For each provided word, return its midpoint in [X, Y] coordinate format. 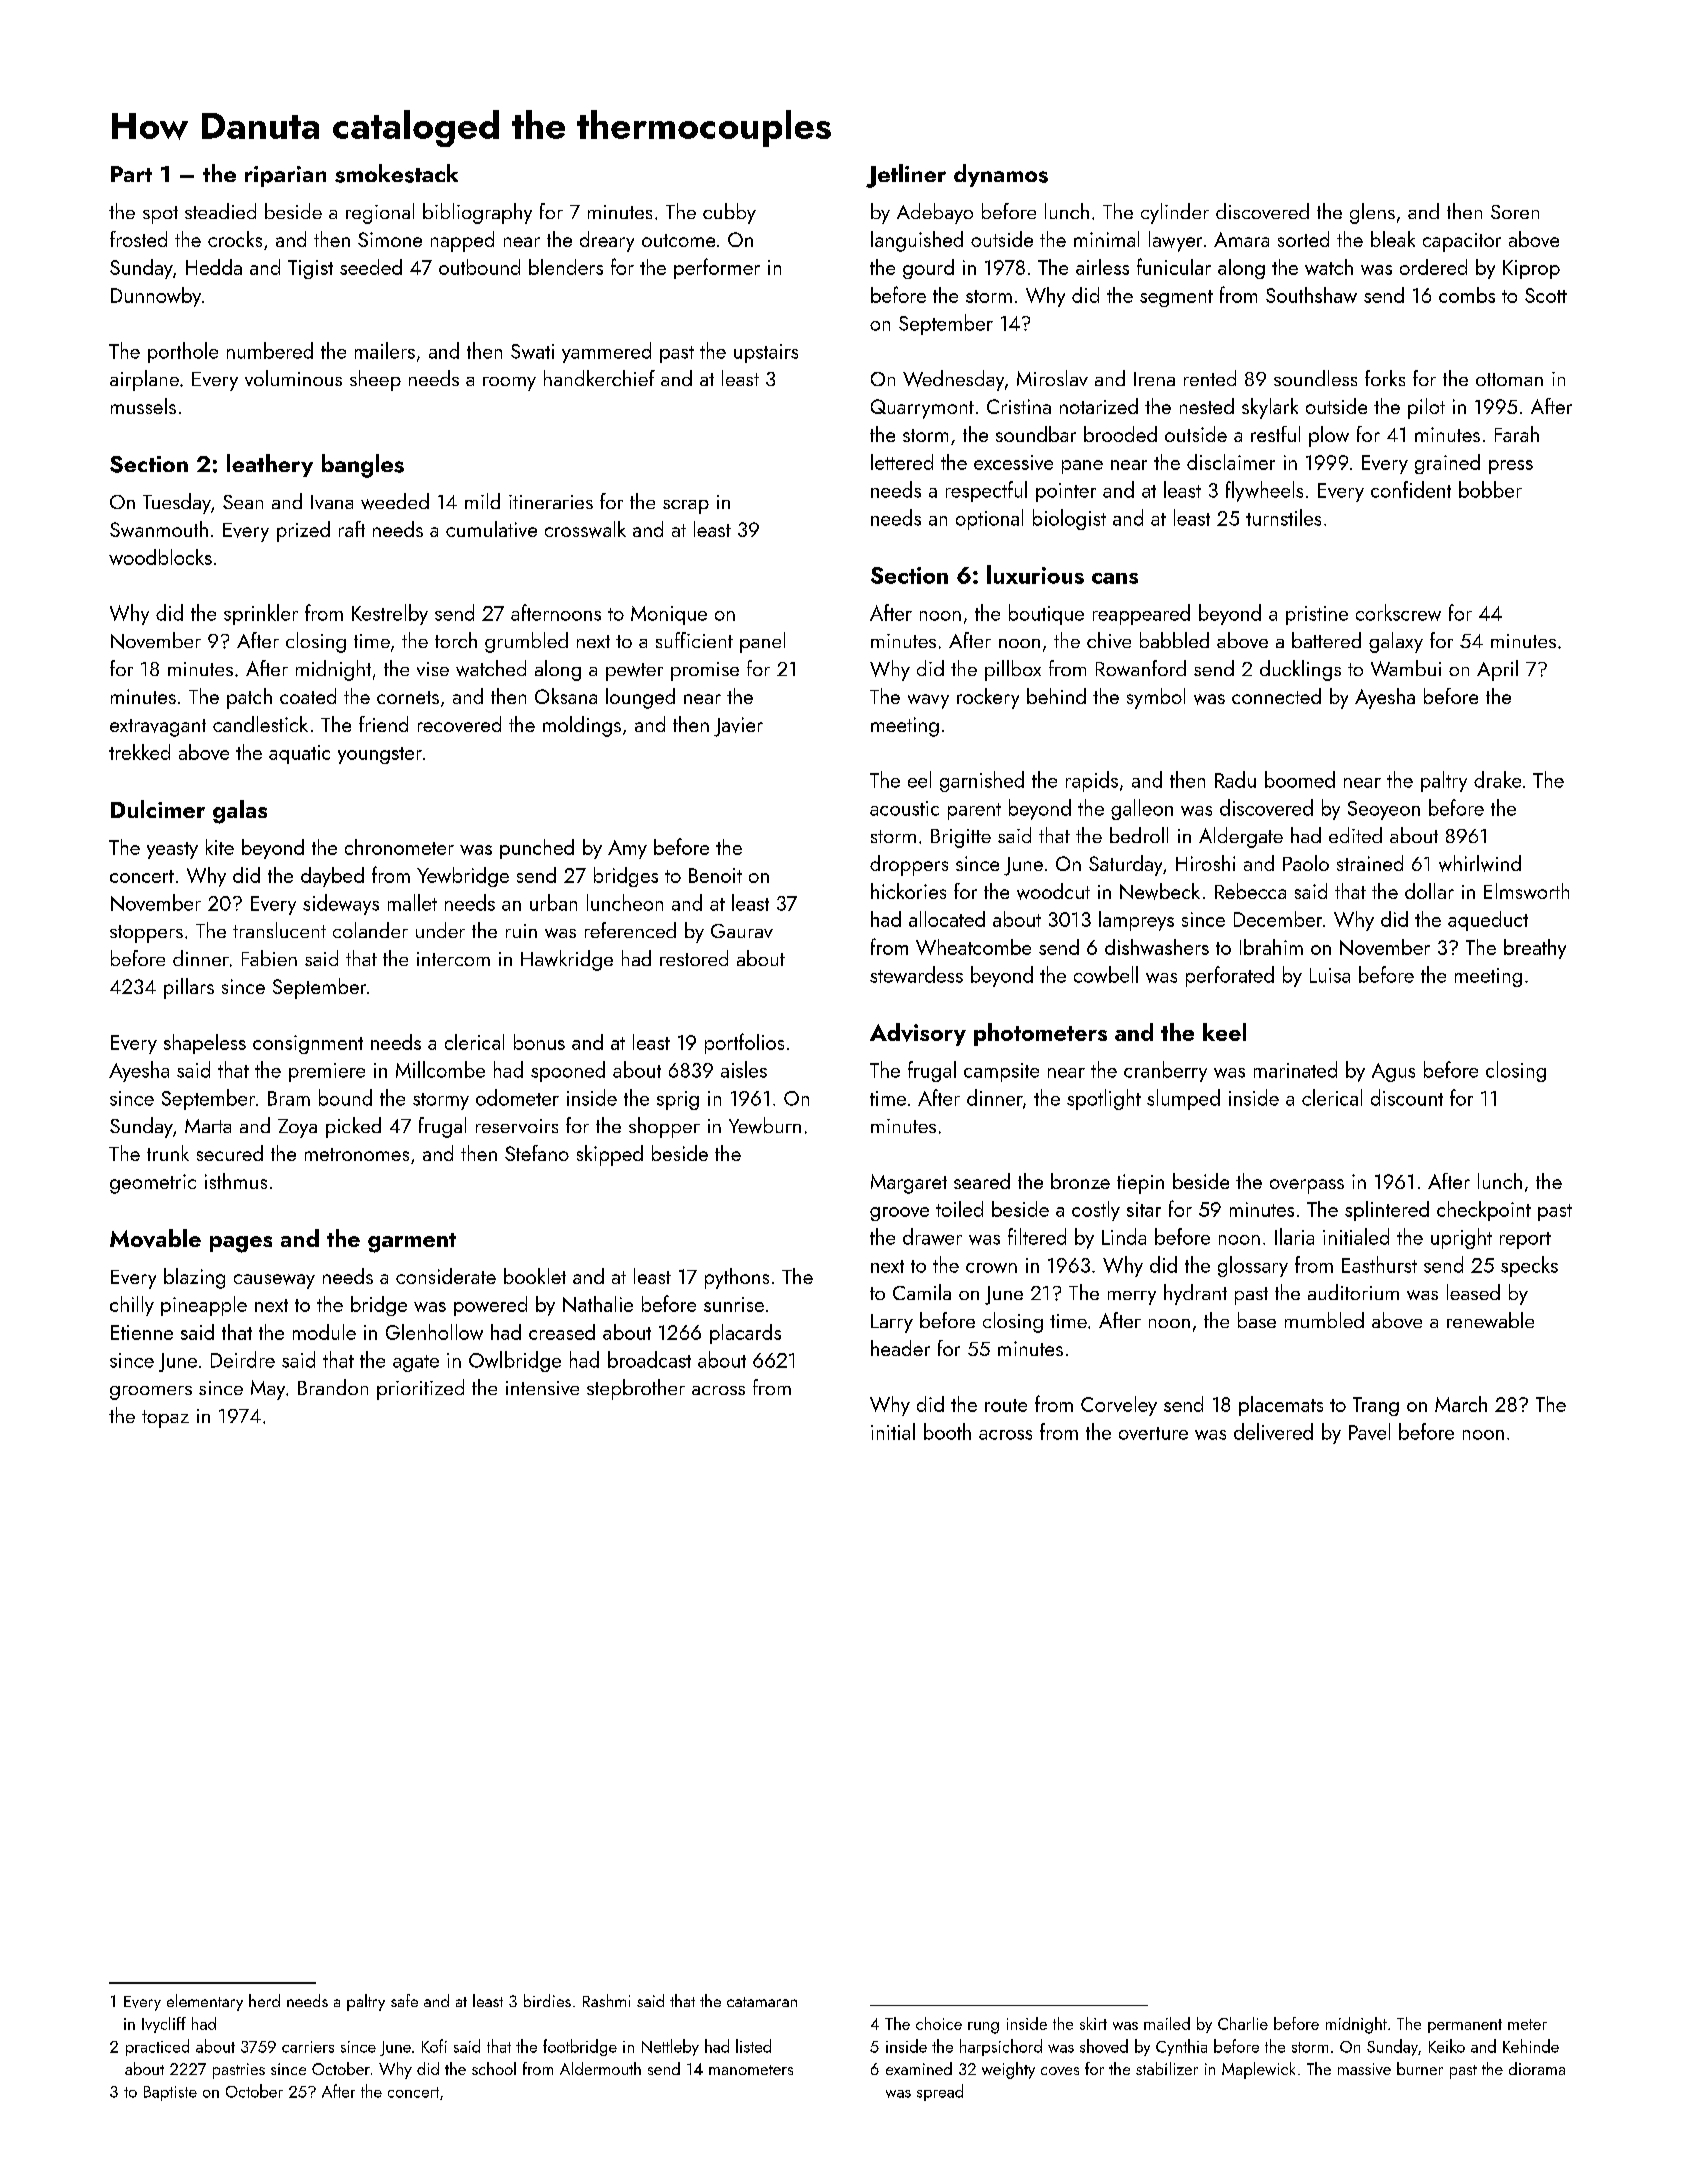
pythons [737, 1278]
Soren [1515, 212]
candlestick [260, 724]
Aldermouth [600, 2068]
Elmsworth [1526, 891]
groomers [151, 1393]
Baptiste [170, 2093]
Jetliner [906, 176]
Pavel [1369, 1431]
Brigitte [961, 838]
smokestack [396, 173]
